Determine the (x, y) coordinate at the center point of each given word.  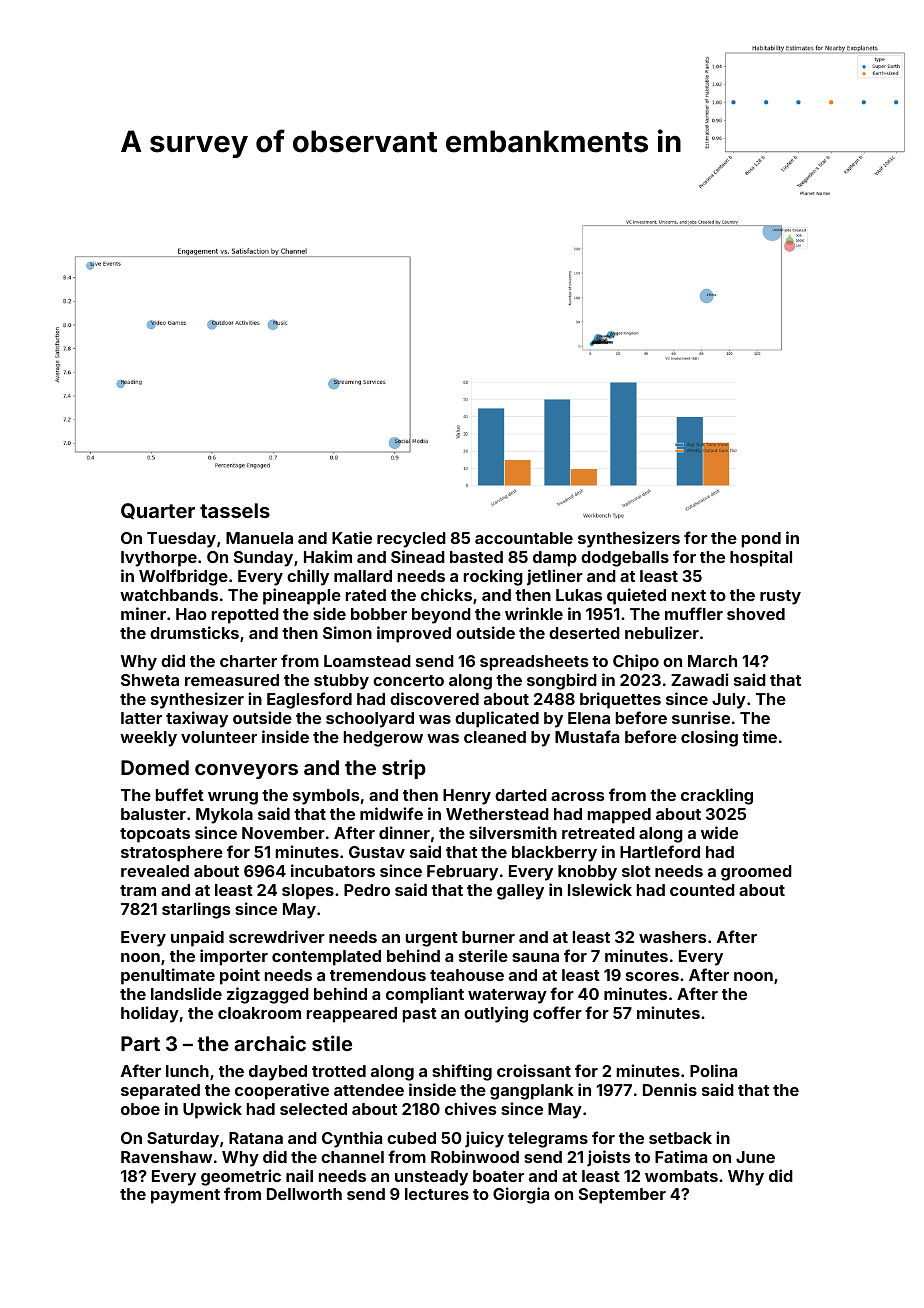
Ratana (256, 1138)
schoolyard (370, 720)
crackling (717, 796)
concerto (408, 680)
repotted (245, 616)
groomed (756, 873)
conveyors (246, 771)
